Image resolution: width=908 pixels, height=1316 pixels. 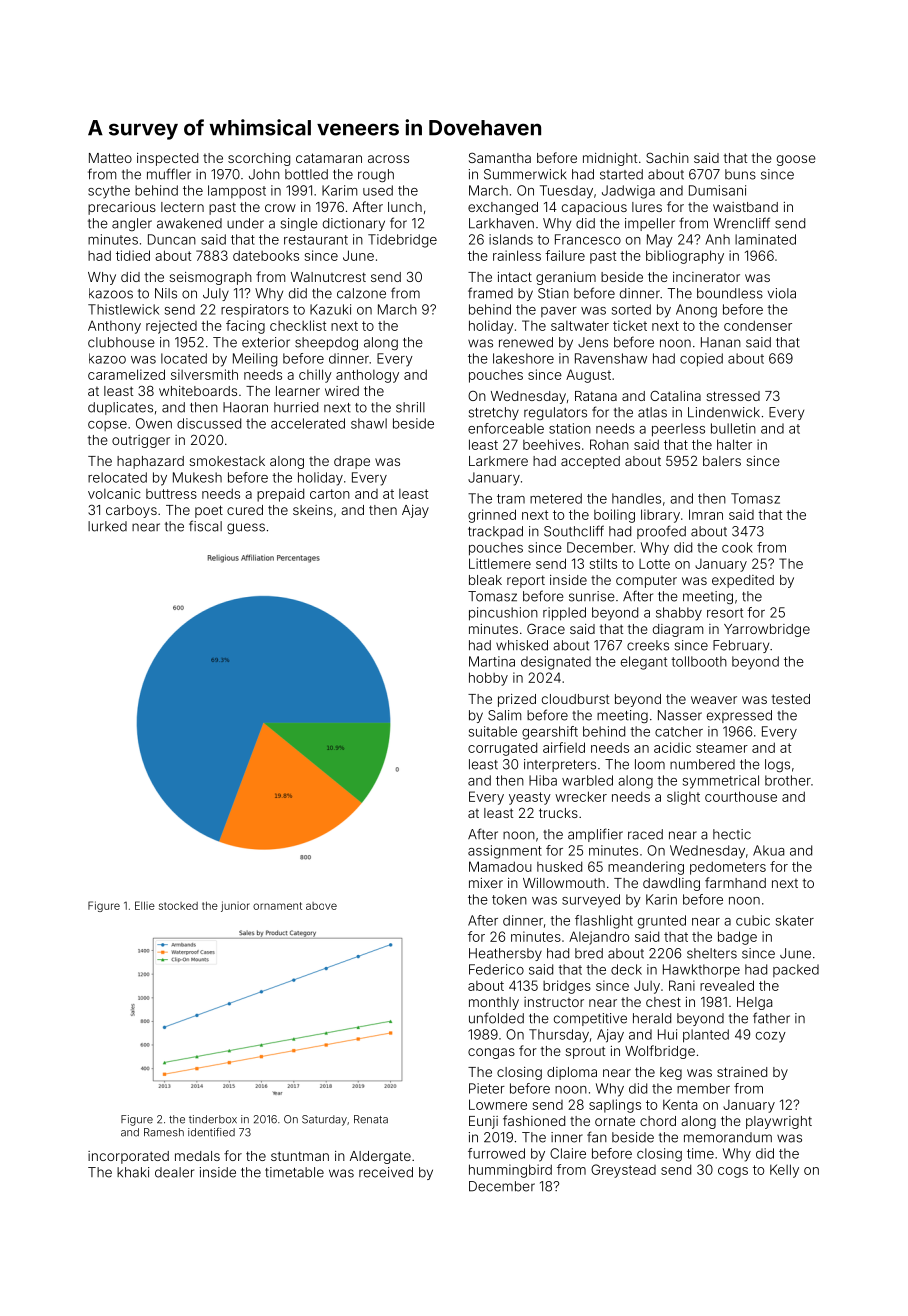 I want to click on Samantha, so click(x=500, y=157).
